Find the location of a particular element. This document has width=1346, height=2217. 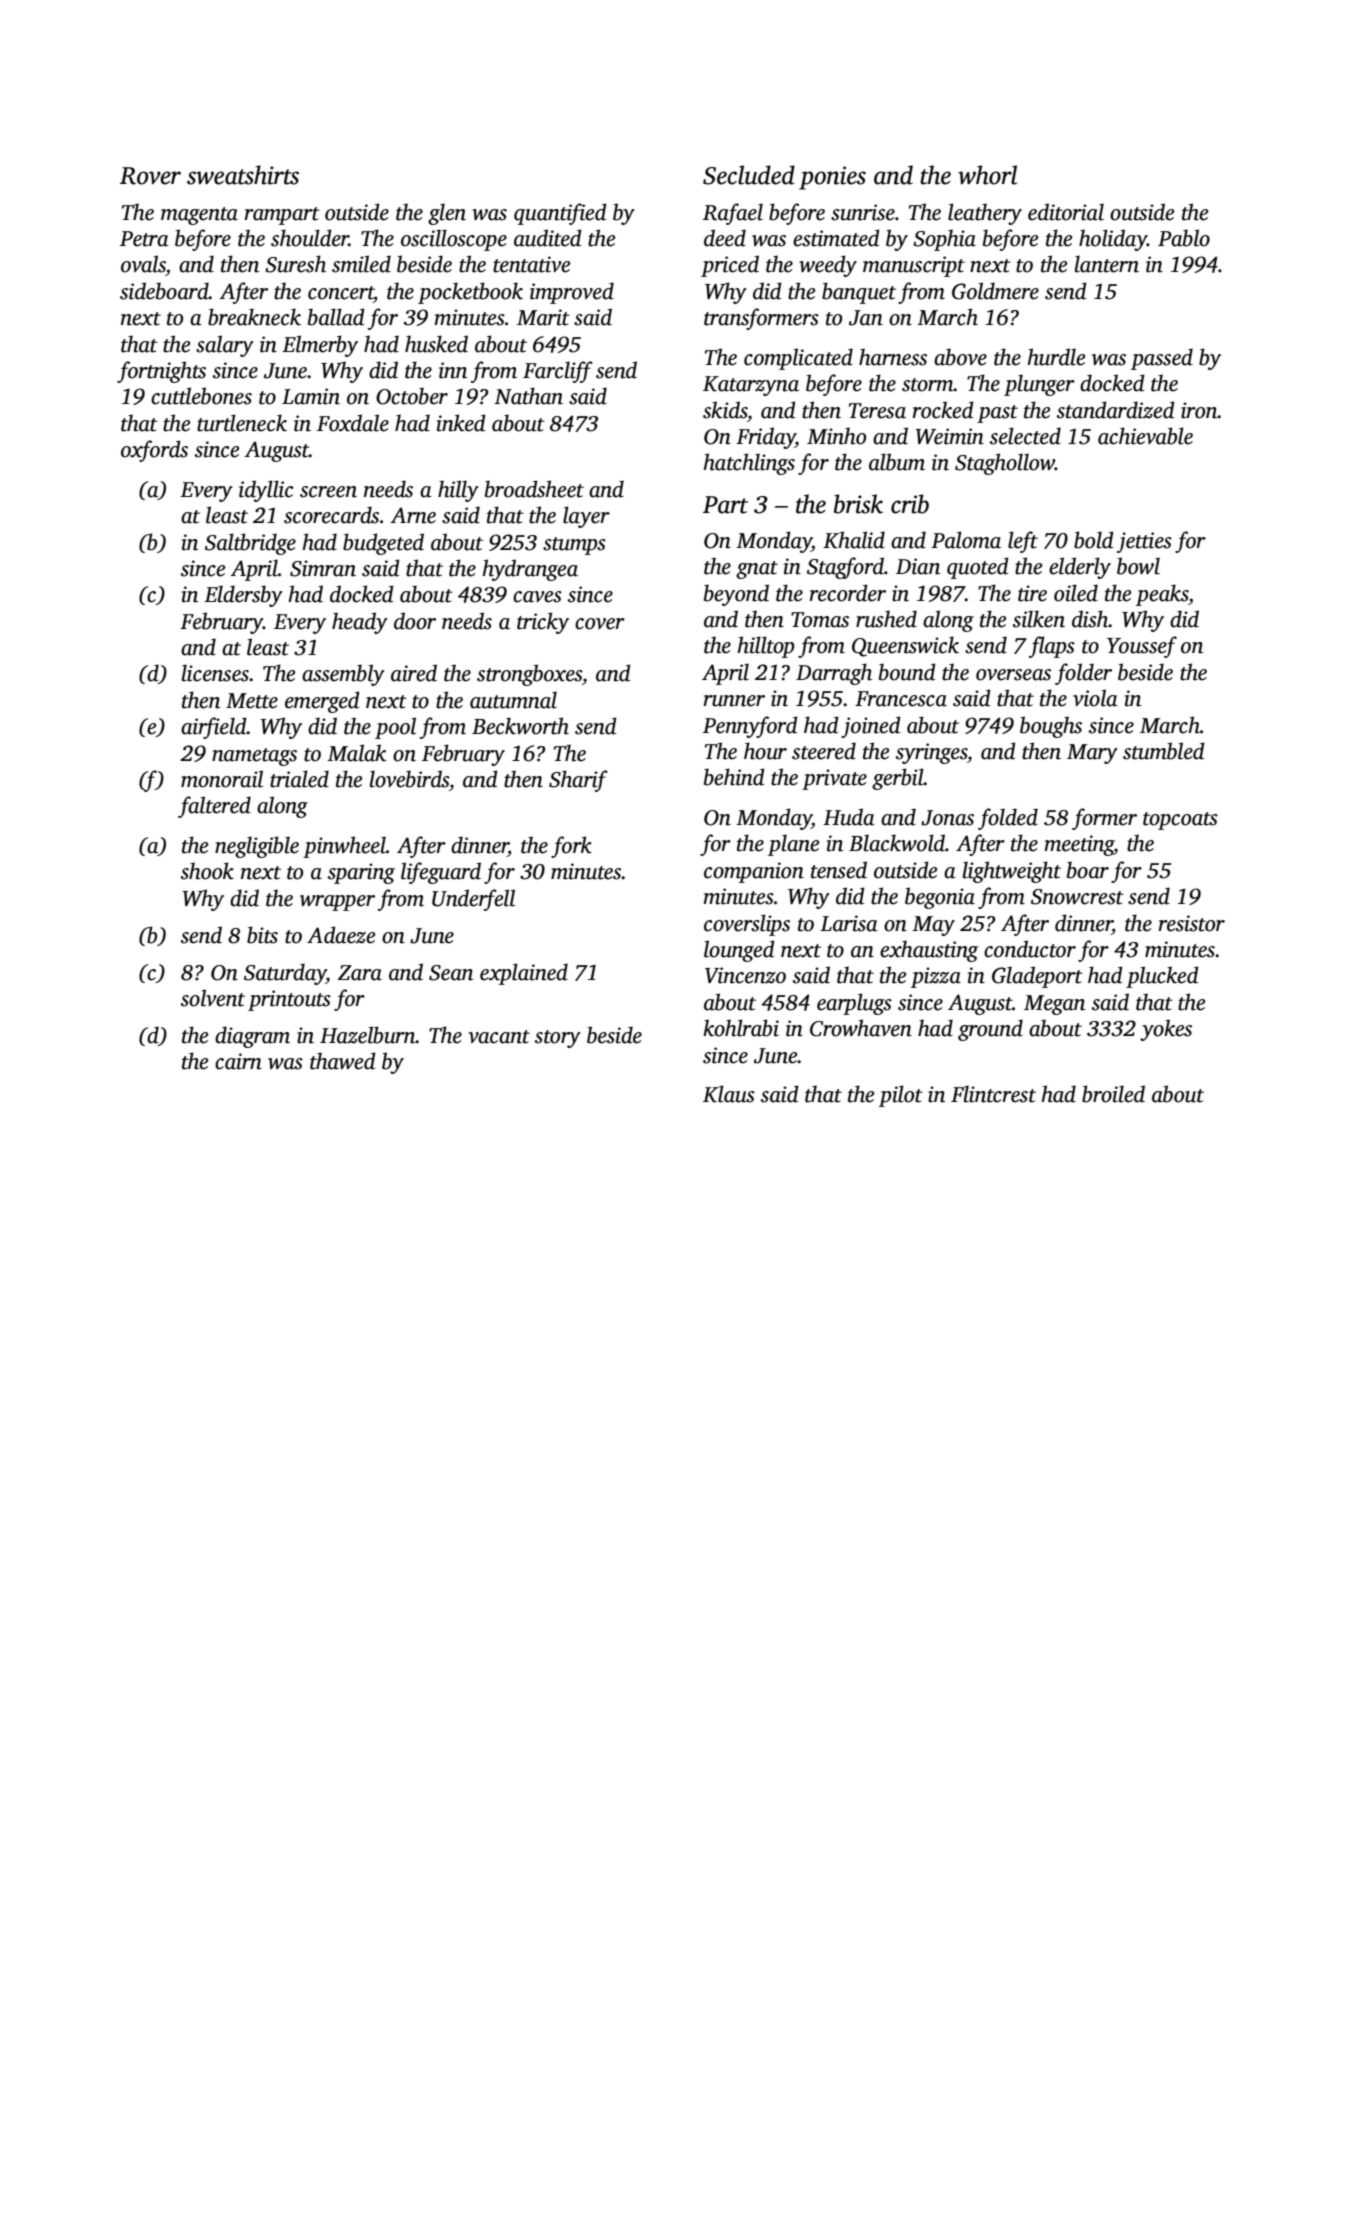

explained is located at coordinates (524, 974).
